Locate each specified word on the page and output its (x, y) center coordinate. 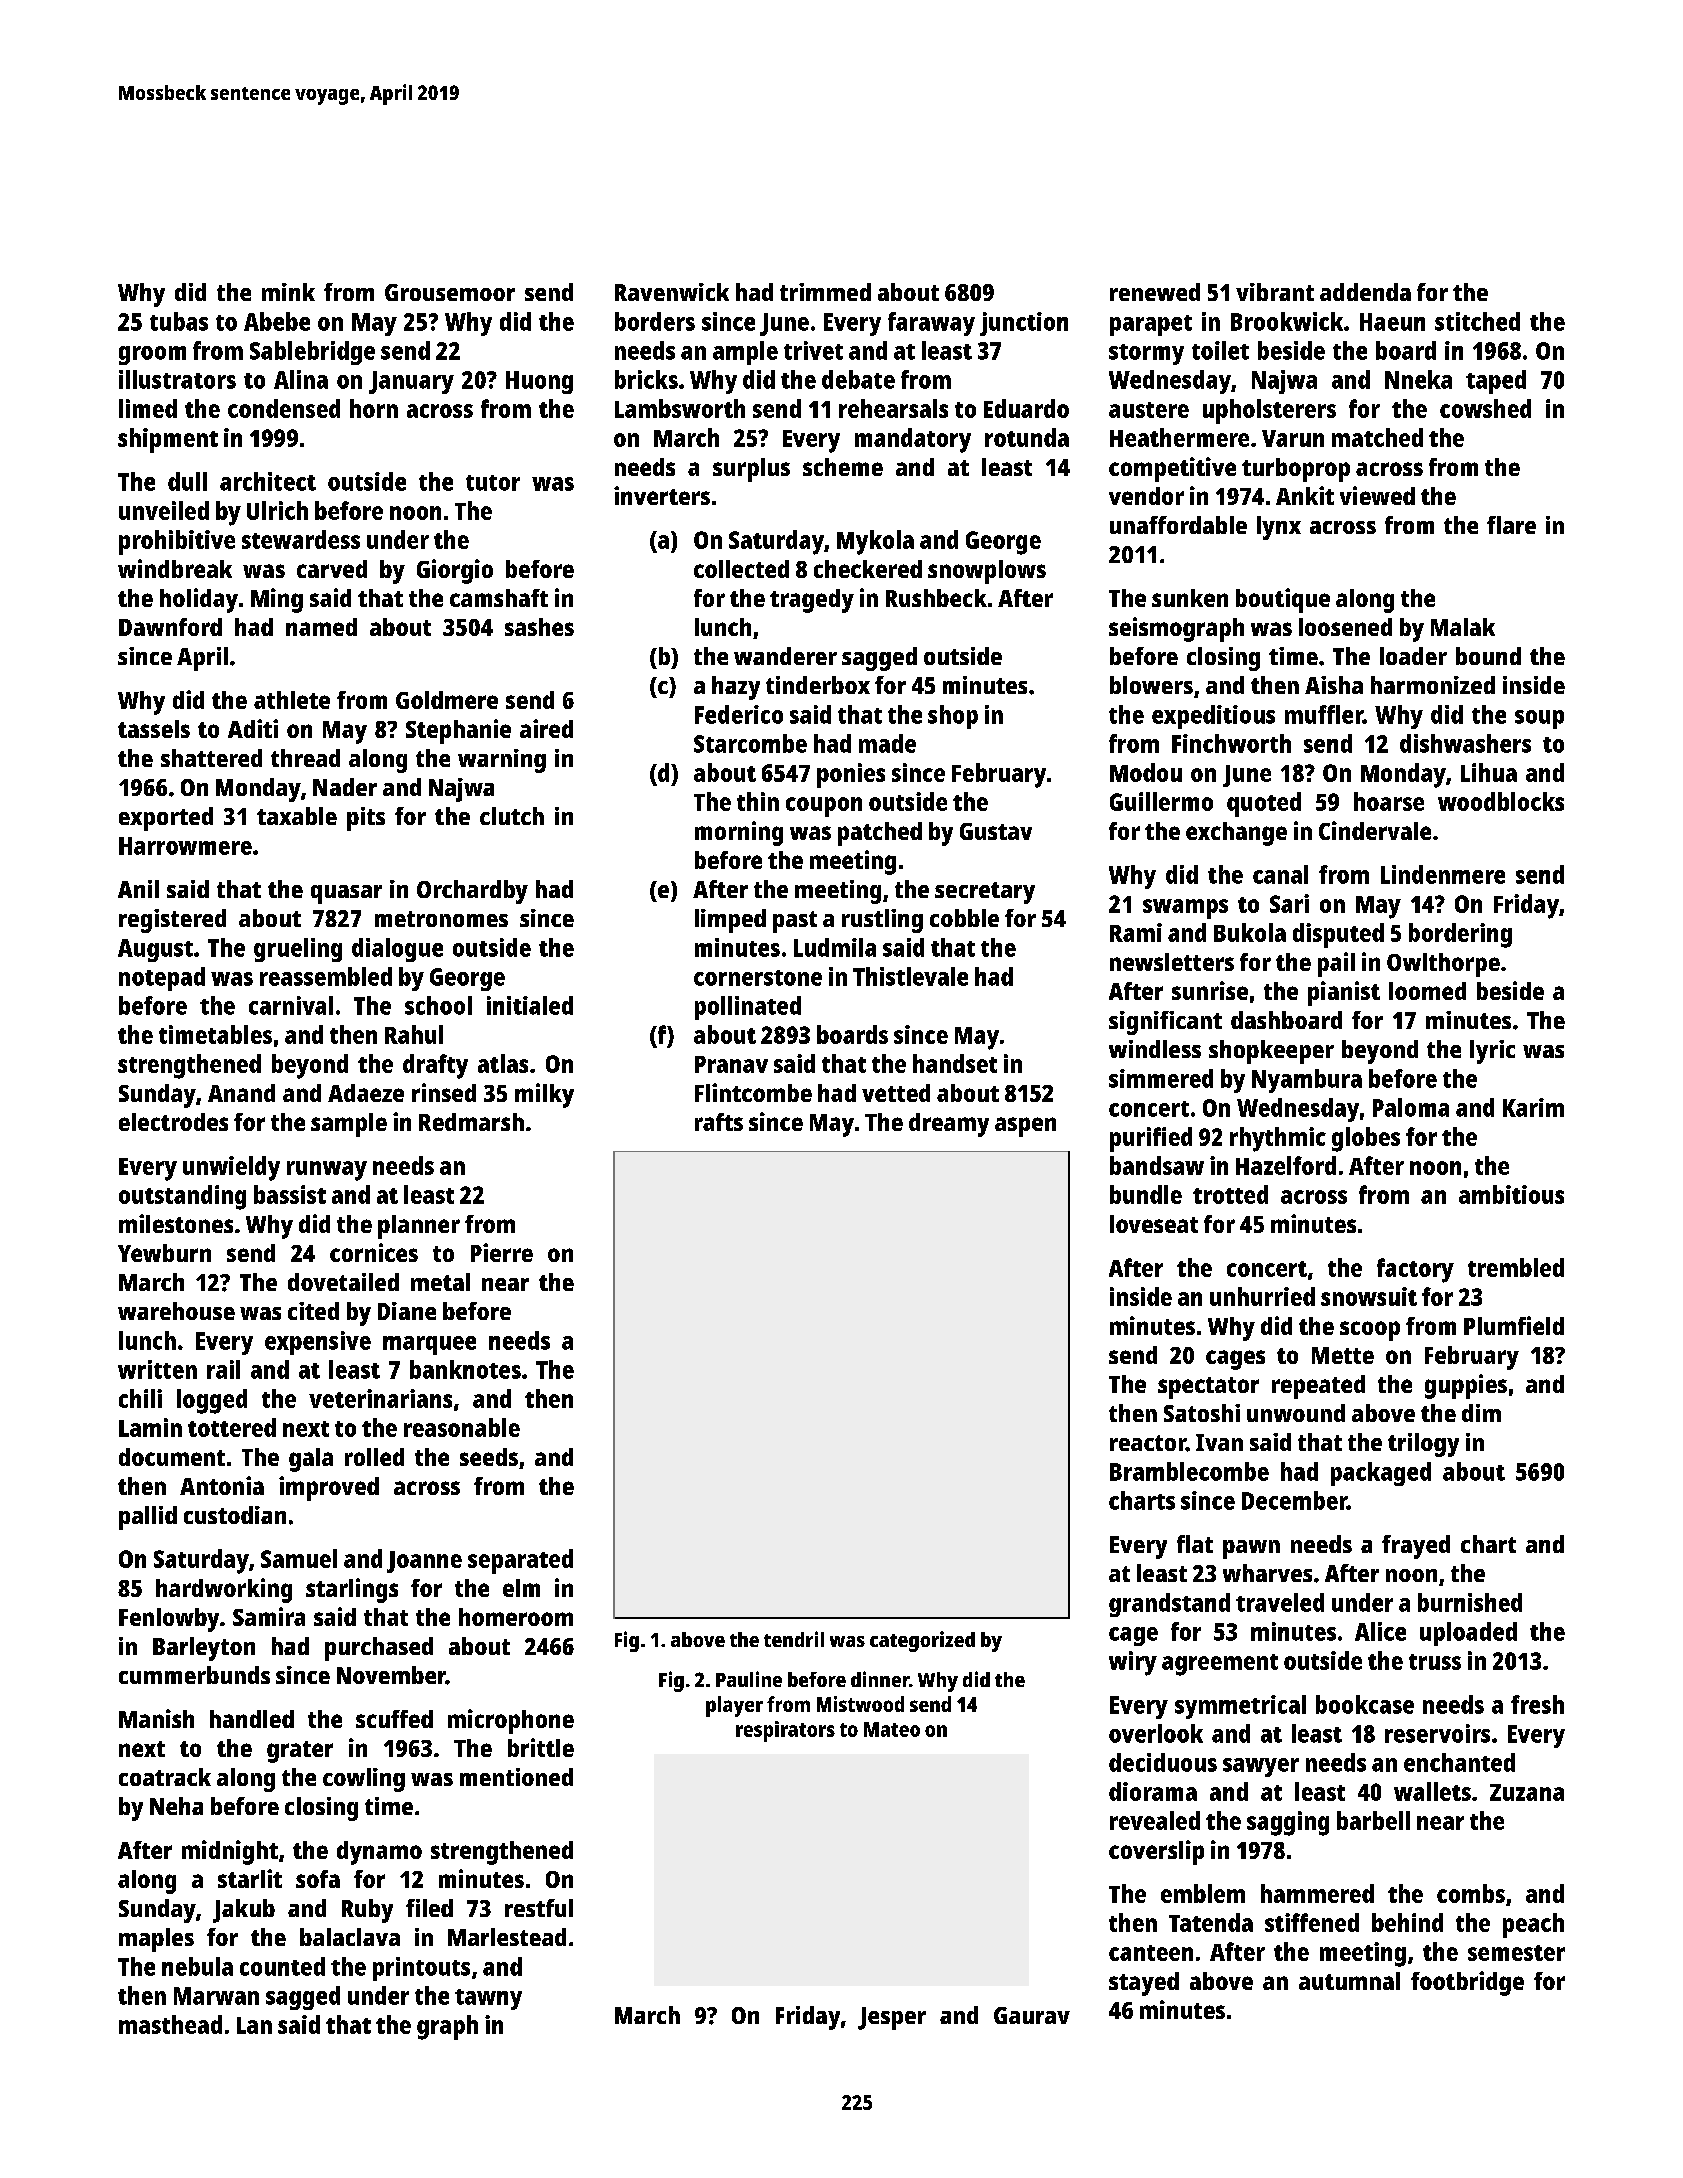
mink (288, 292)
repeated (1318, 1387)
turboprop (1296, 470)
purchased (379, 1649)
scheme (843, 467)
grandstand (1169, 1605)
